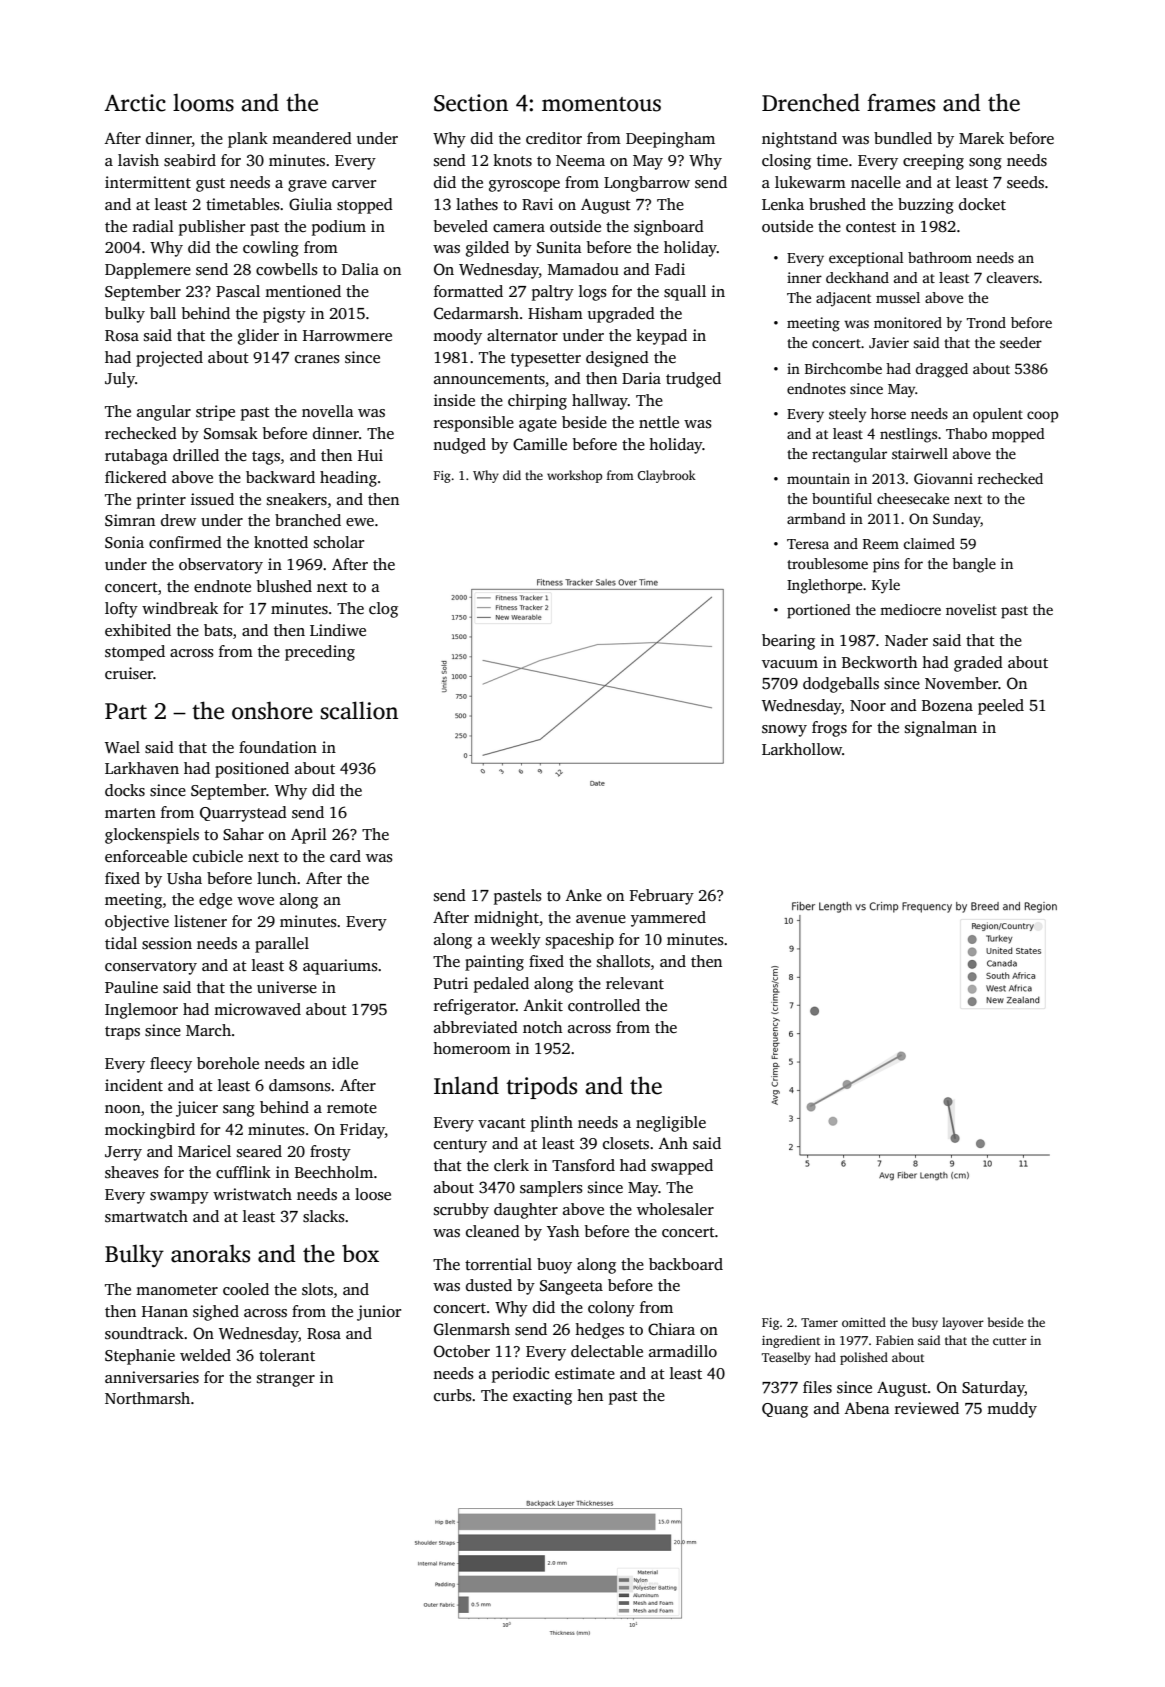  What do you see at coordinates (790, 664) in the screenshot?
I see `vacuum` at bounding box center [790, 664].
